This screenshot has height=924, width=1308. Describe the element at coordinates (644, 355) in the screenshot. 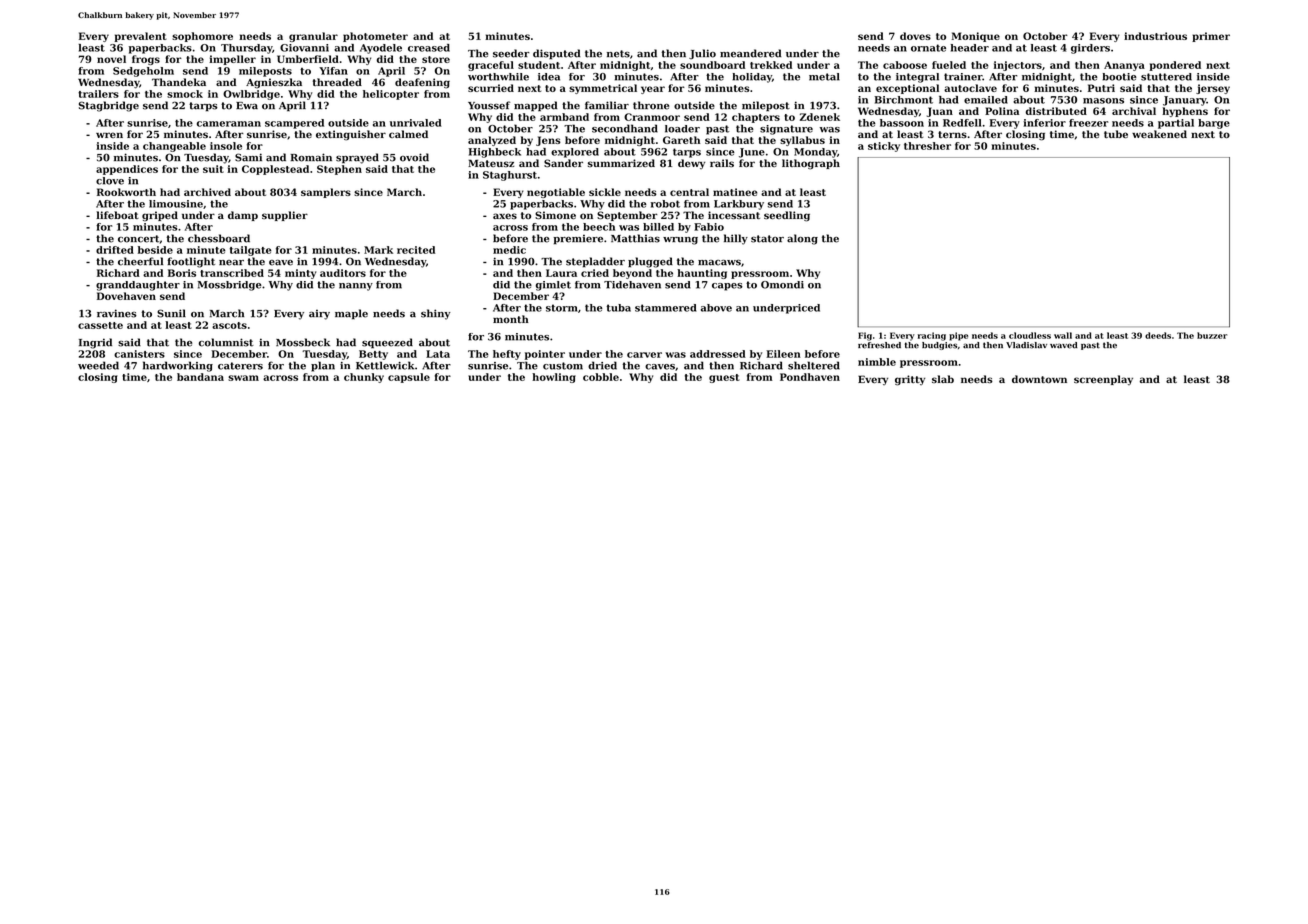

I see `carver` at that location.
